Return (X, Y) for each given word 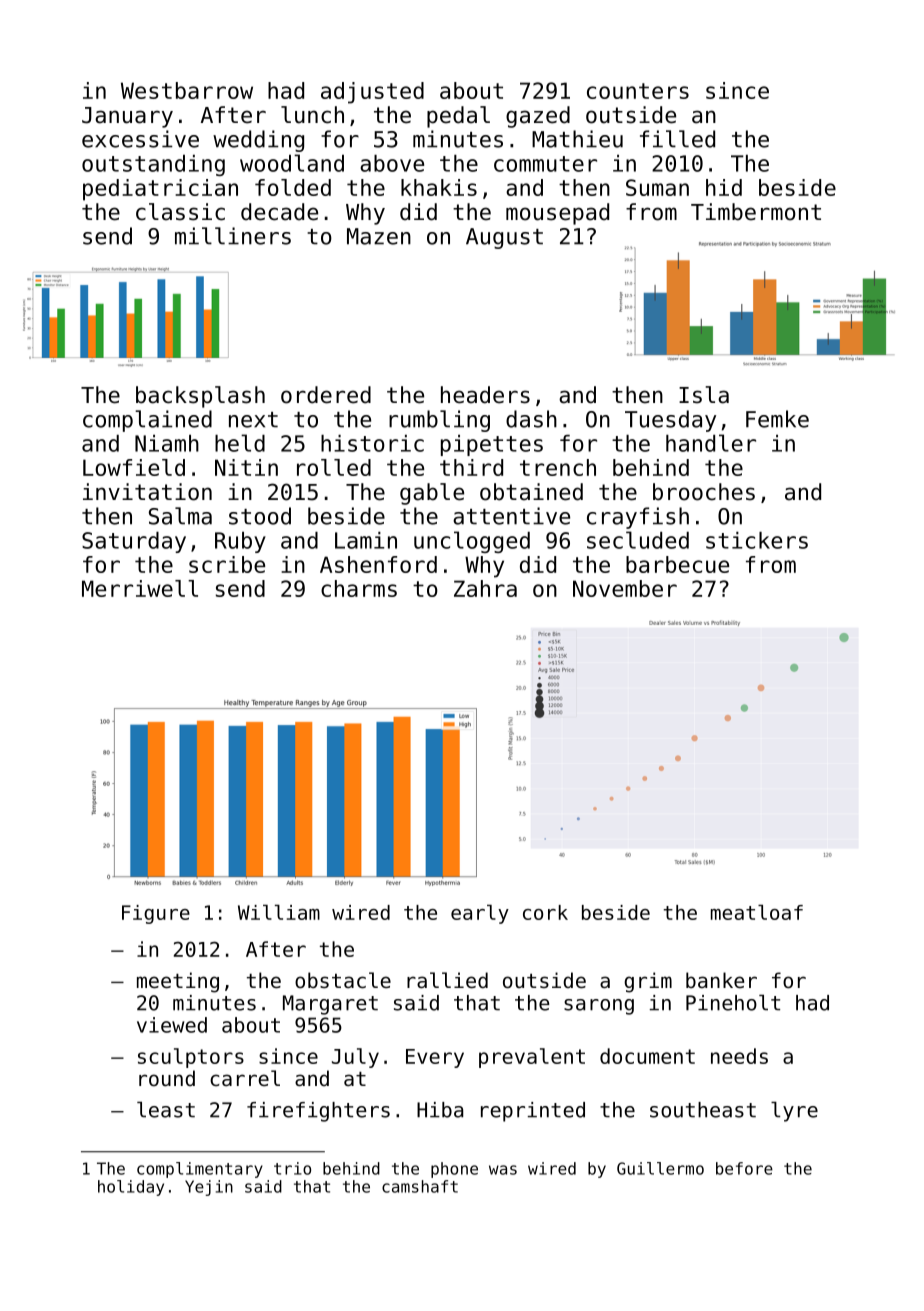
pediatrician (160, 190)
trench (558, 467)
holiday (131, 1188)
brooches (704, 492)
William (279, 912)
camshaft (420, 1186)
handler (711, 443)
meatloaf (757, 912)
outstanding (153, 165)
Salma (180, 516)
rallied (447, 980)
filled (677, 139)
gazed (538, 117)
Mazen (379, 236)
